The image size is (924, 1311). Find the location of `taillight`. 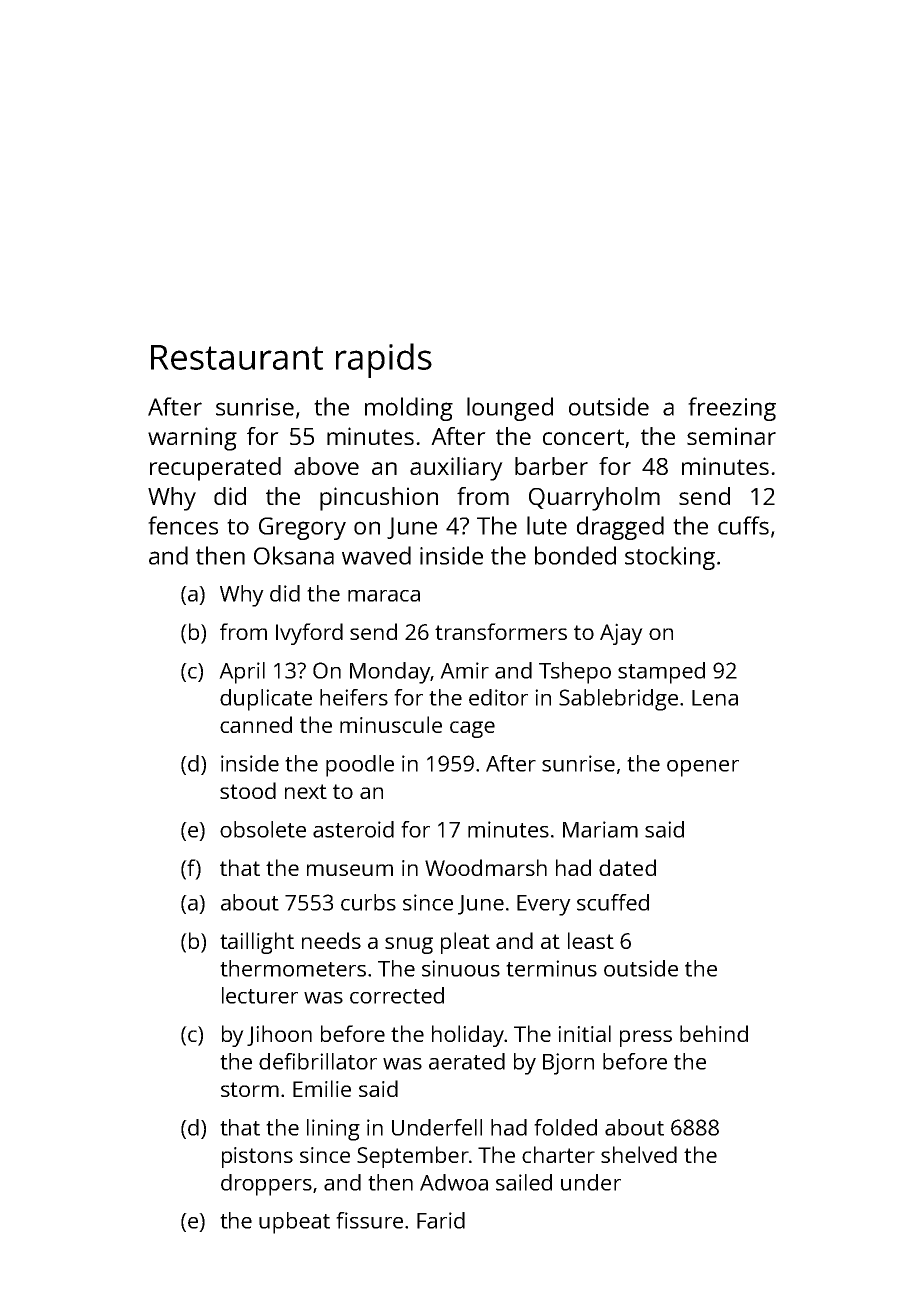

taillight is located at coordinates (257, 943).
